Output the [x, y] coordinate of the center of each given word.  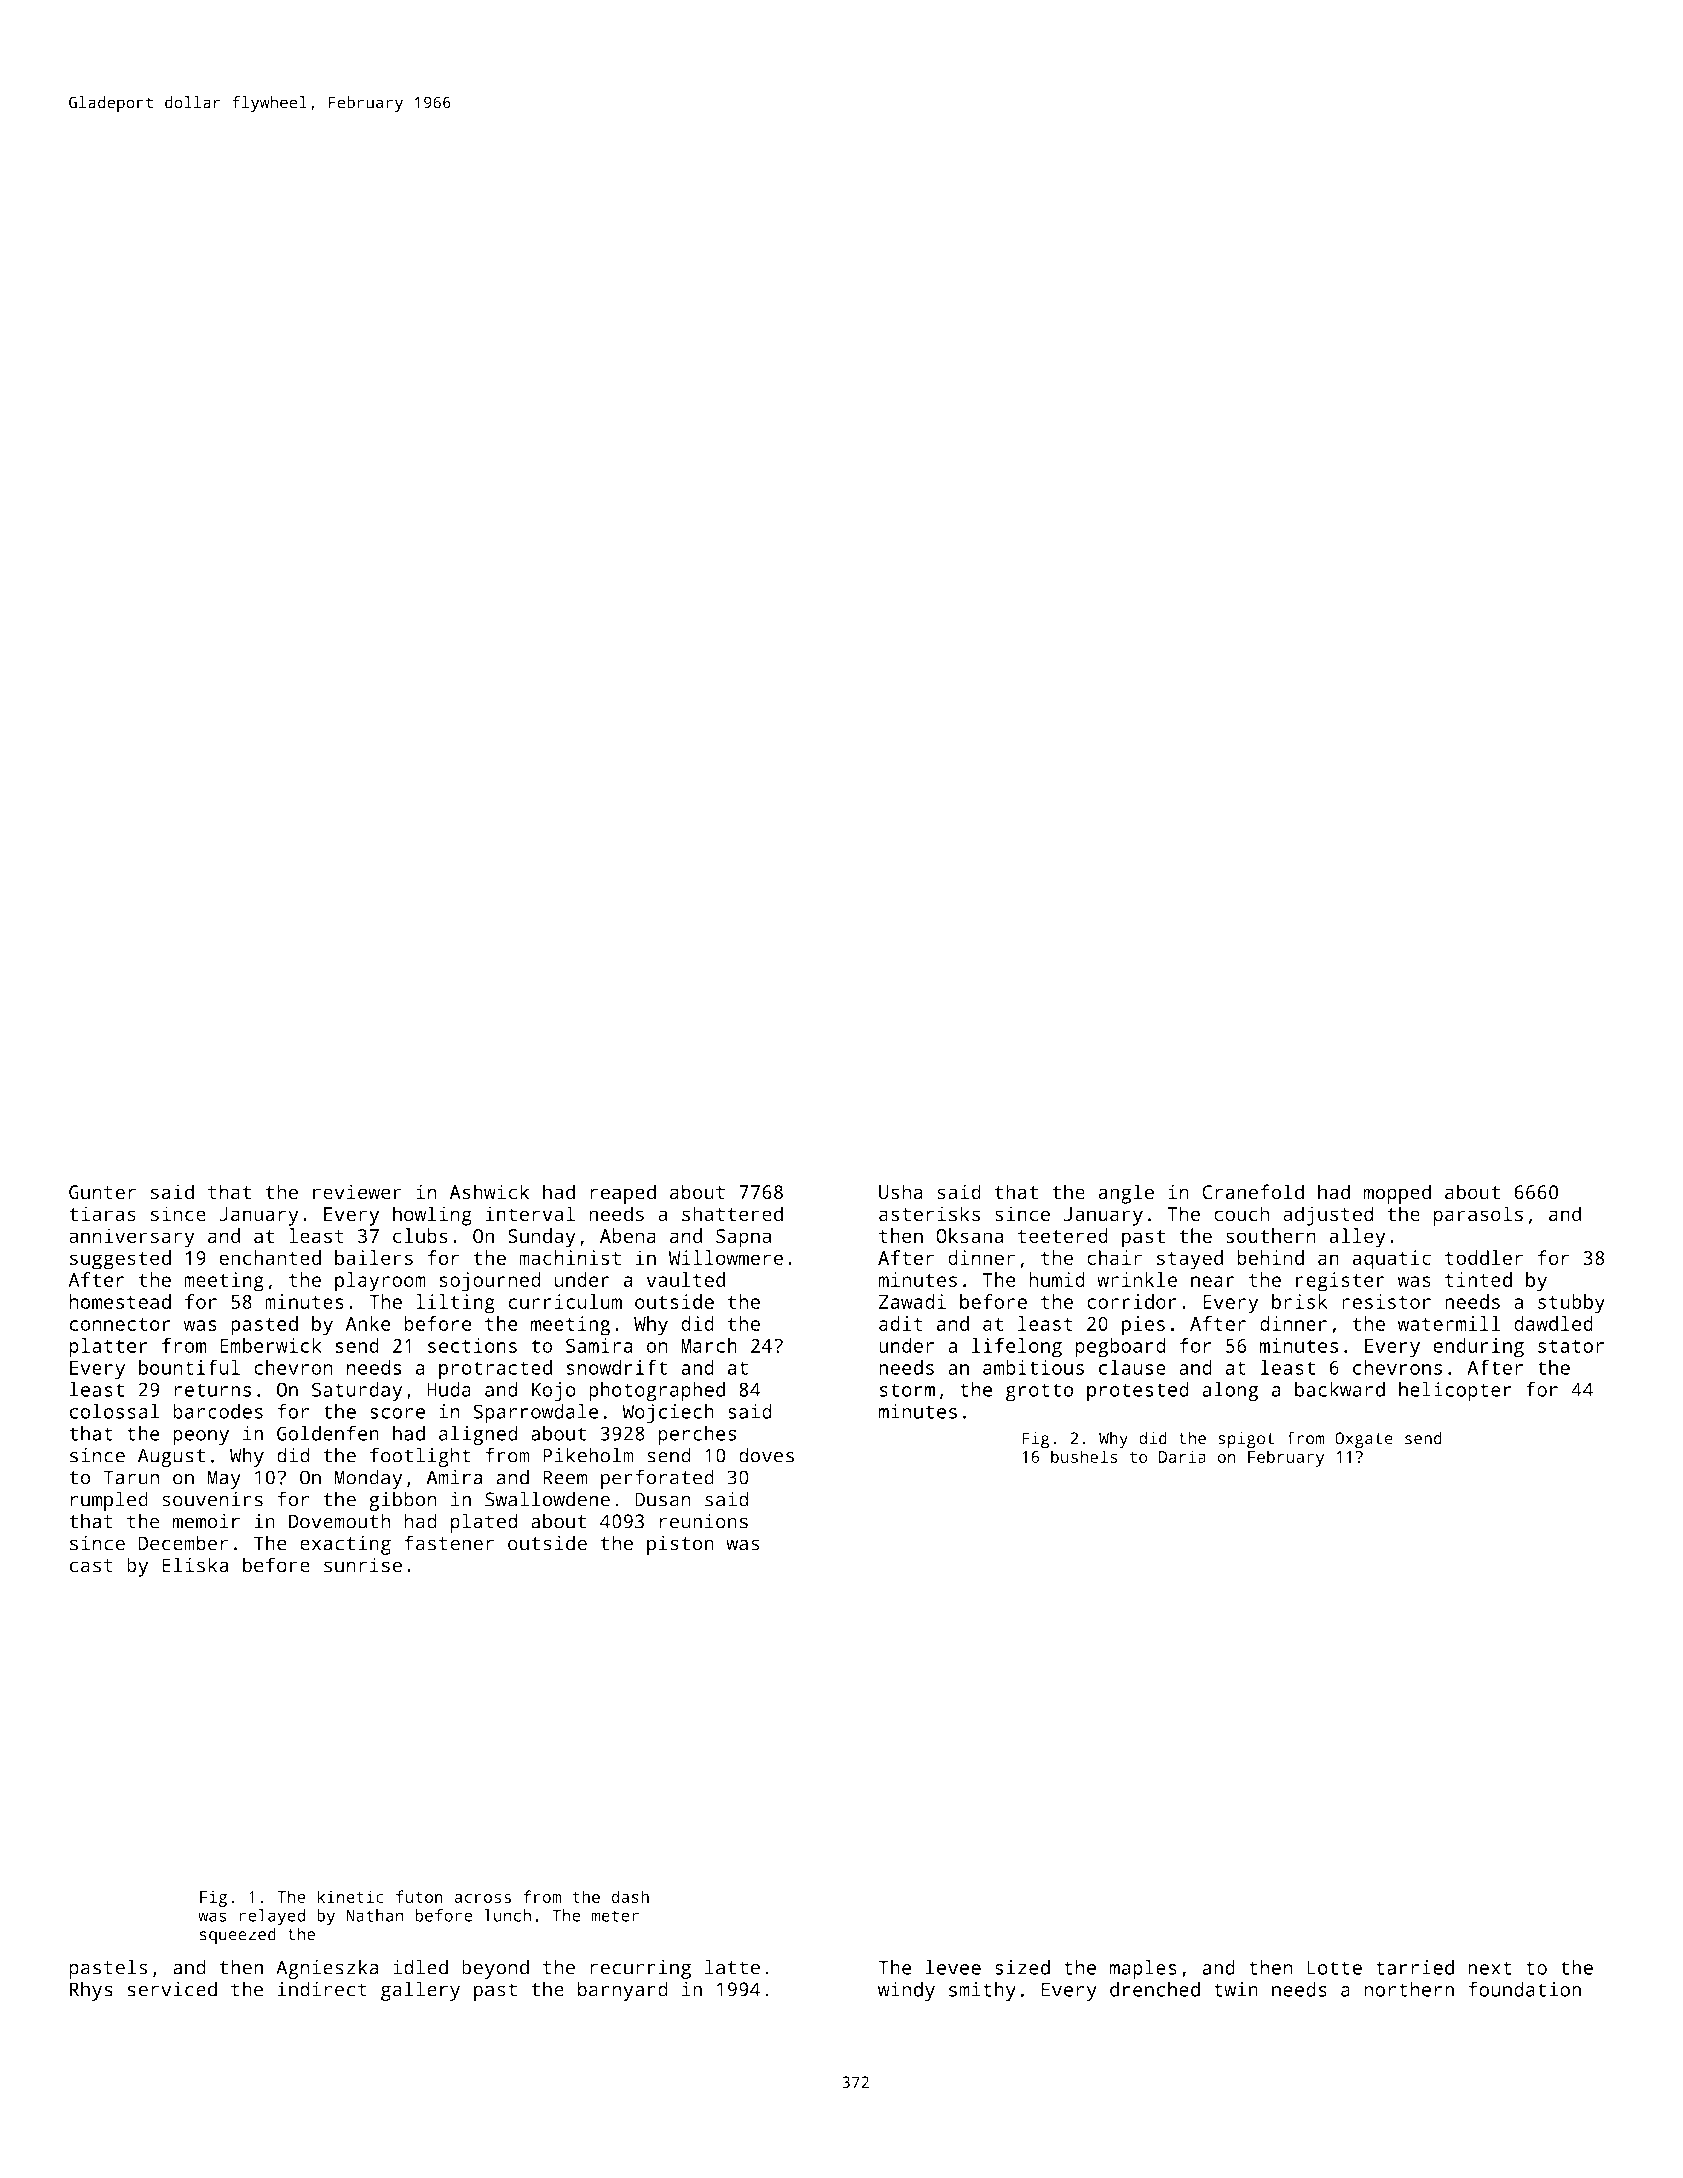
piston [680, 1545]
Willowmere [726, 1257]
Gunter [102, 1192]
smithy [982, 1992]
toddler [1484, 1257]
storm [907, 1390]
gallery [420, 1991]
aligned [478, 1435]
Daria [1182, 1456]
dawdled [1553, 1323]
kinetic [350, 1896]
